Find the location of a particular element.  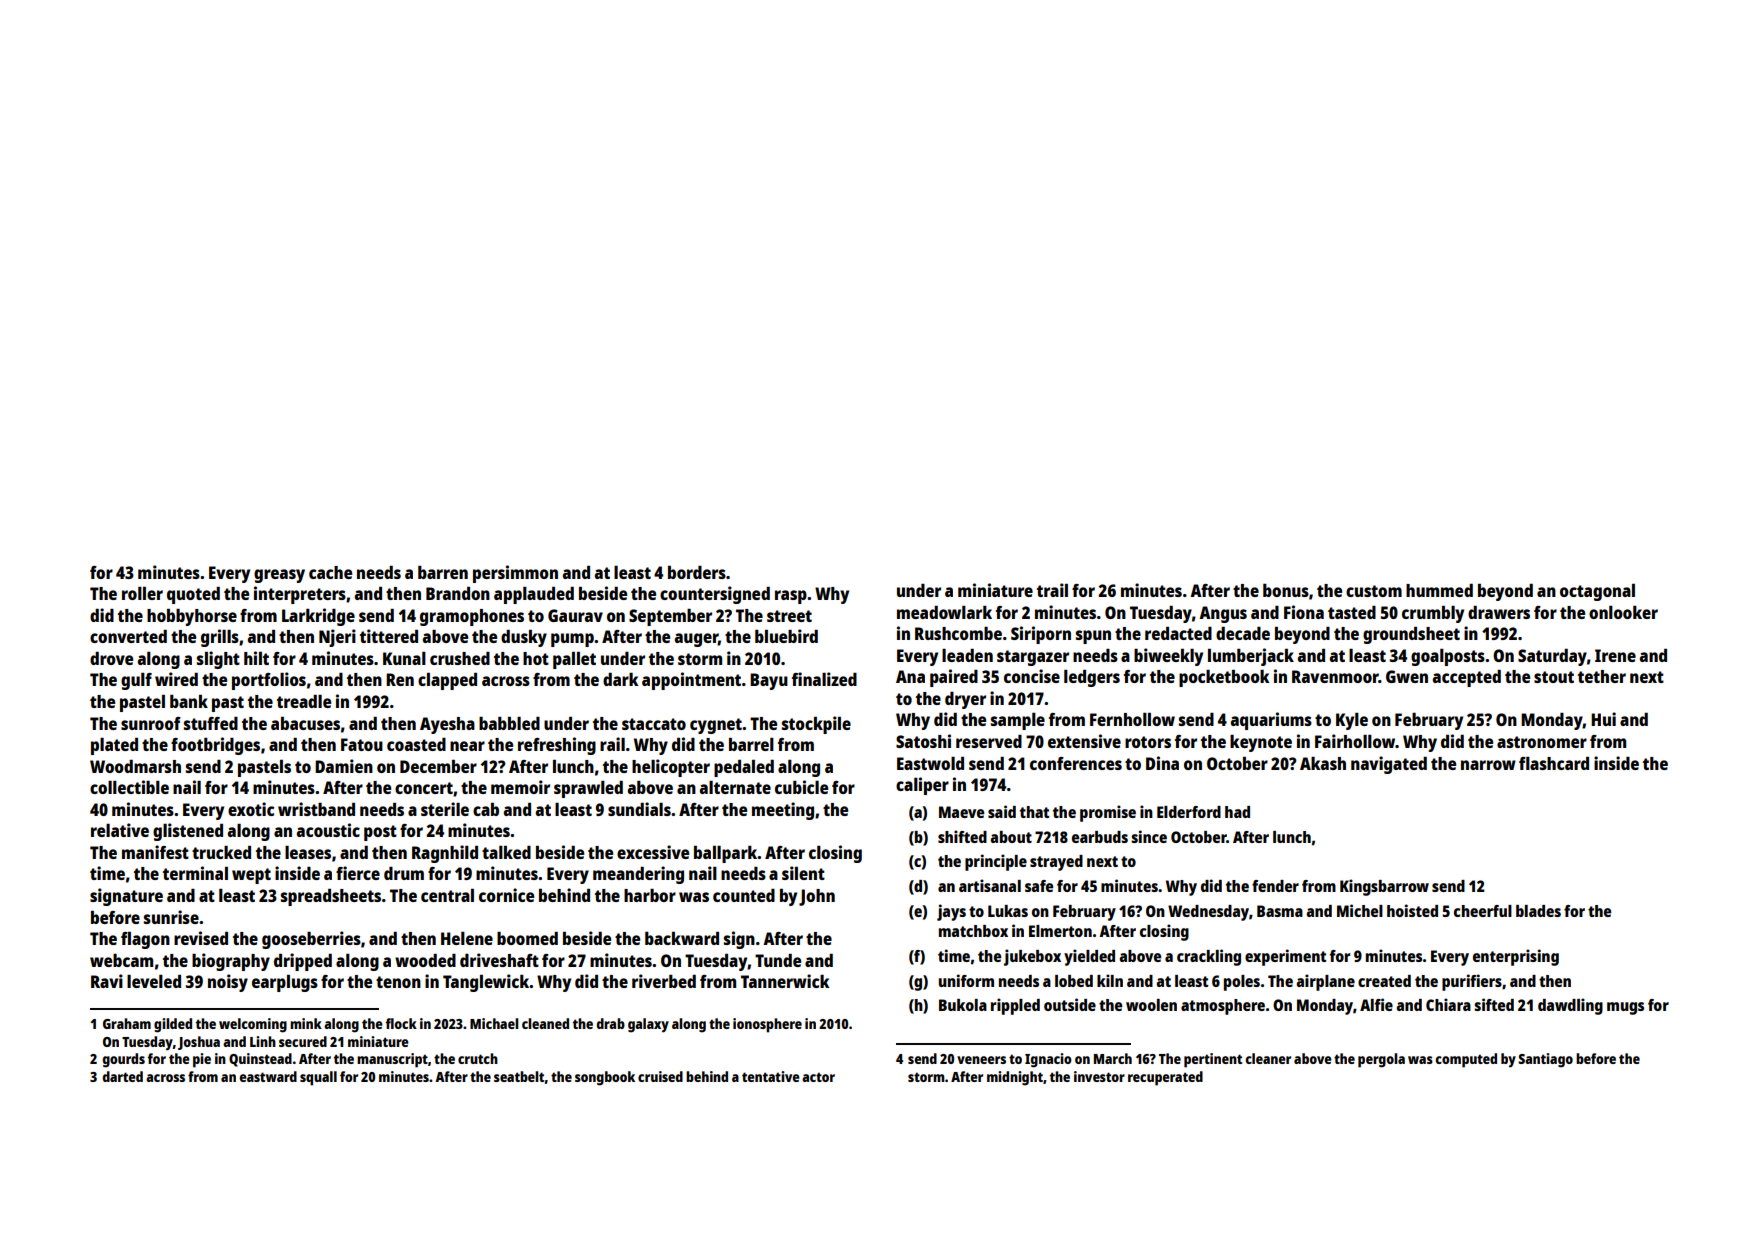

Woodmarsh is located at coordinates (135, 766).
